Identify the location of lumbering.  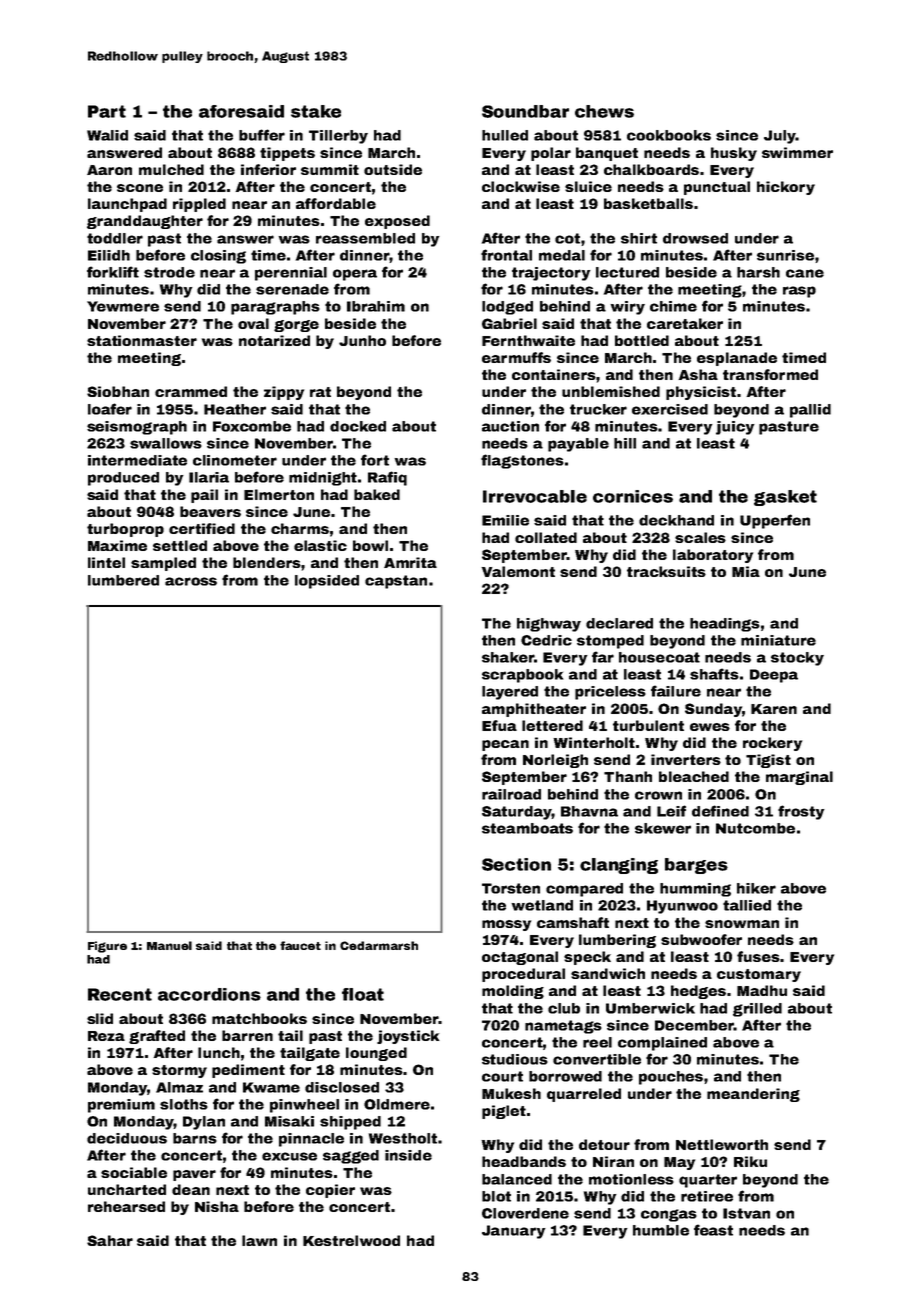
(617, 941).
